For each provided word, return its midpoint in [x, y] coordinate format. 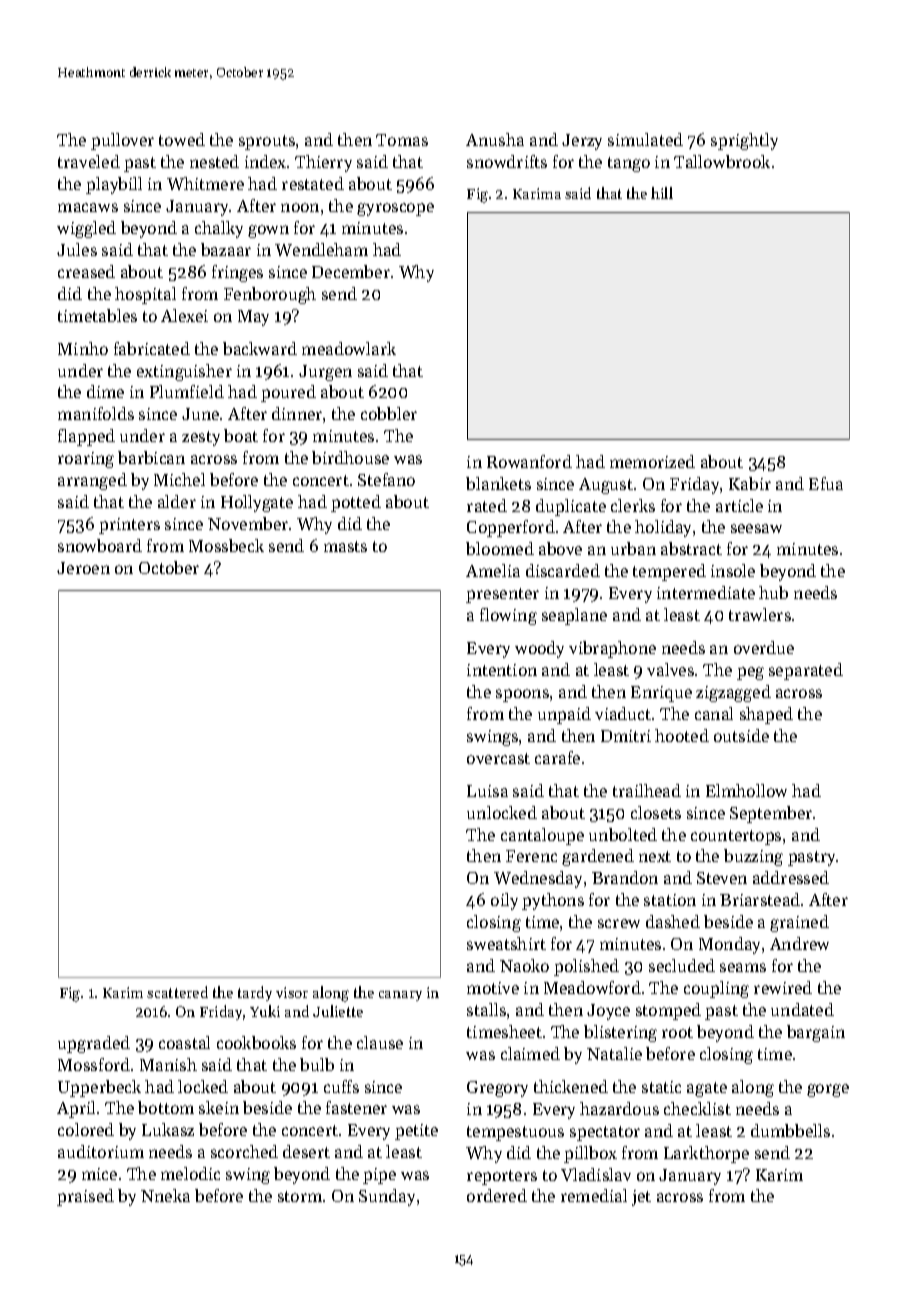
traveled [89, 161]
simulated [645, 139]
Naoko [524, 965]
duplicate [571, 507]
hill [662, 193]
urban [633, 548]
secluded [682, 965]
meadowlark [349, 348]
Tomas [402, 140]
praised [85, 1197]
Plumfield [187, 391]
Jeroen [83, 568]
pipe [379, 1176]
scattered [177, 992]
